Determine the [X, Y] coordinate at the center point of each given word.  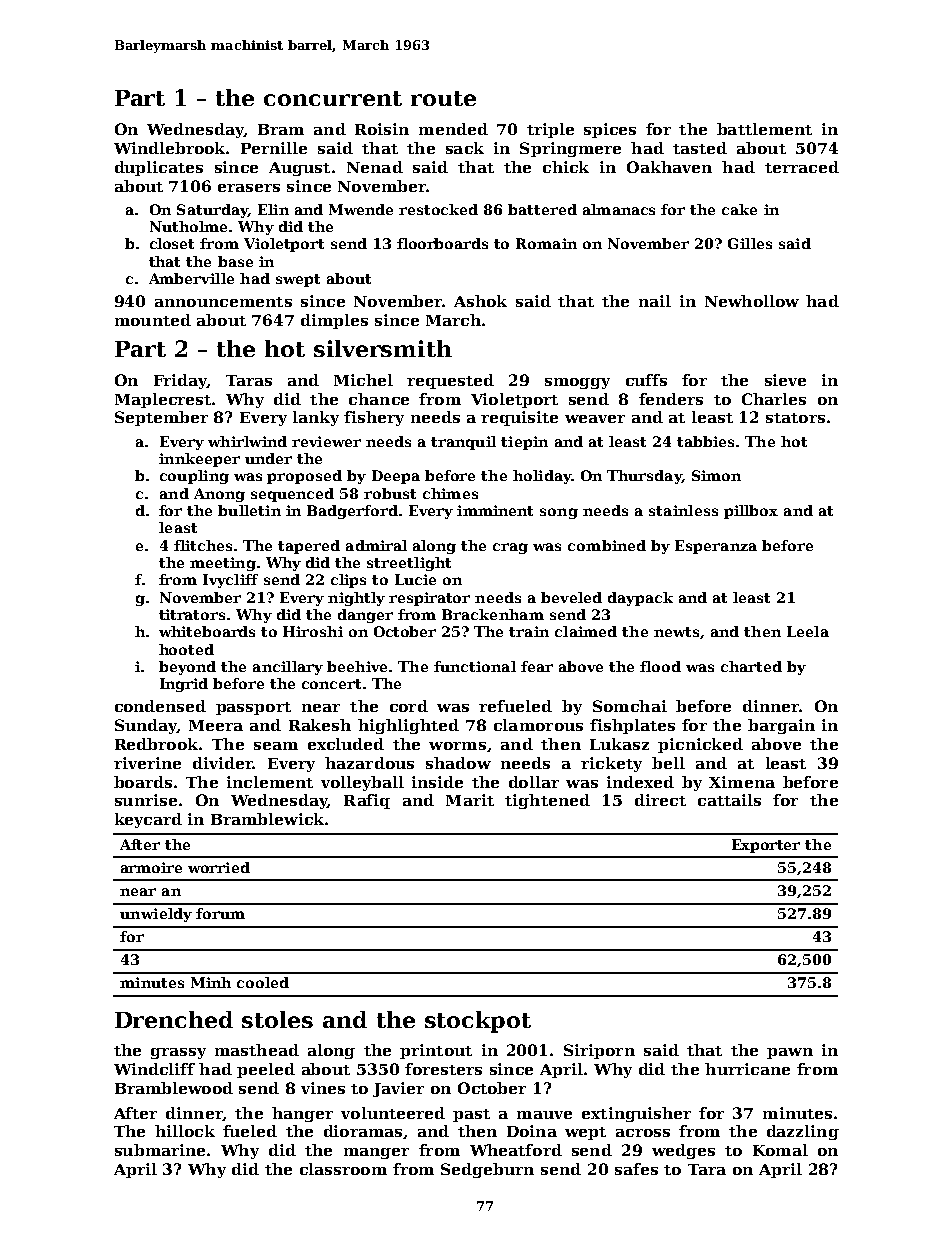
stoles [277, 1019]
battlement [764, 129]
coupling [194, 477]
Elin [273, 209]
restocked [438, 209]
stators [795, 418]
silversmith [383, 348]
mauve [544, 1115]
